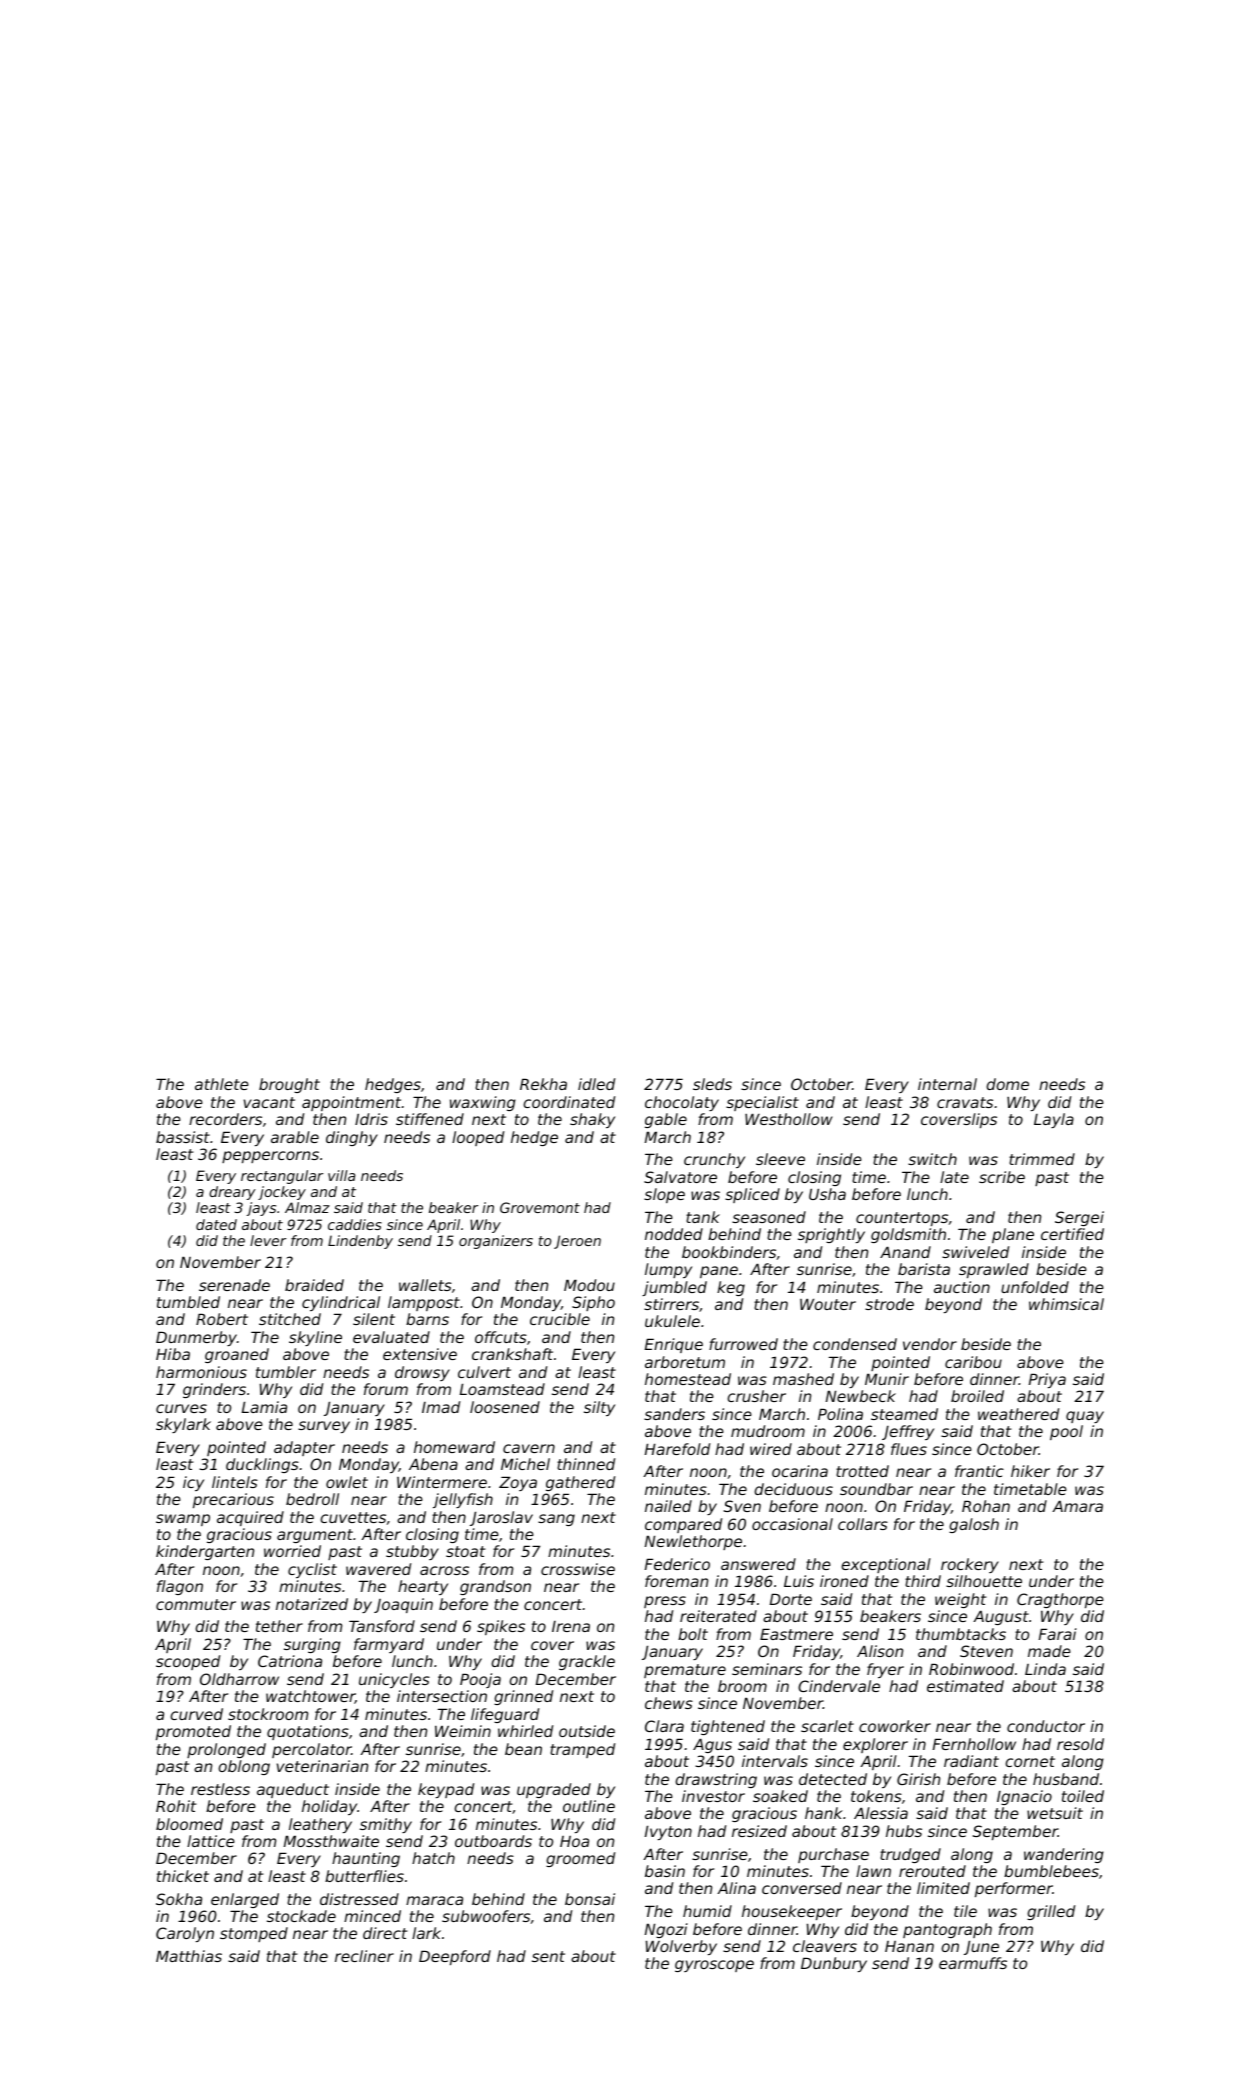  I want to click on August, so click(1001, 1617).
